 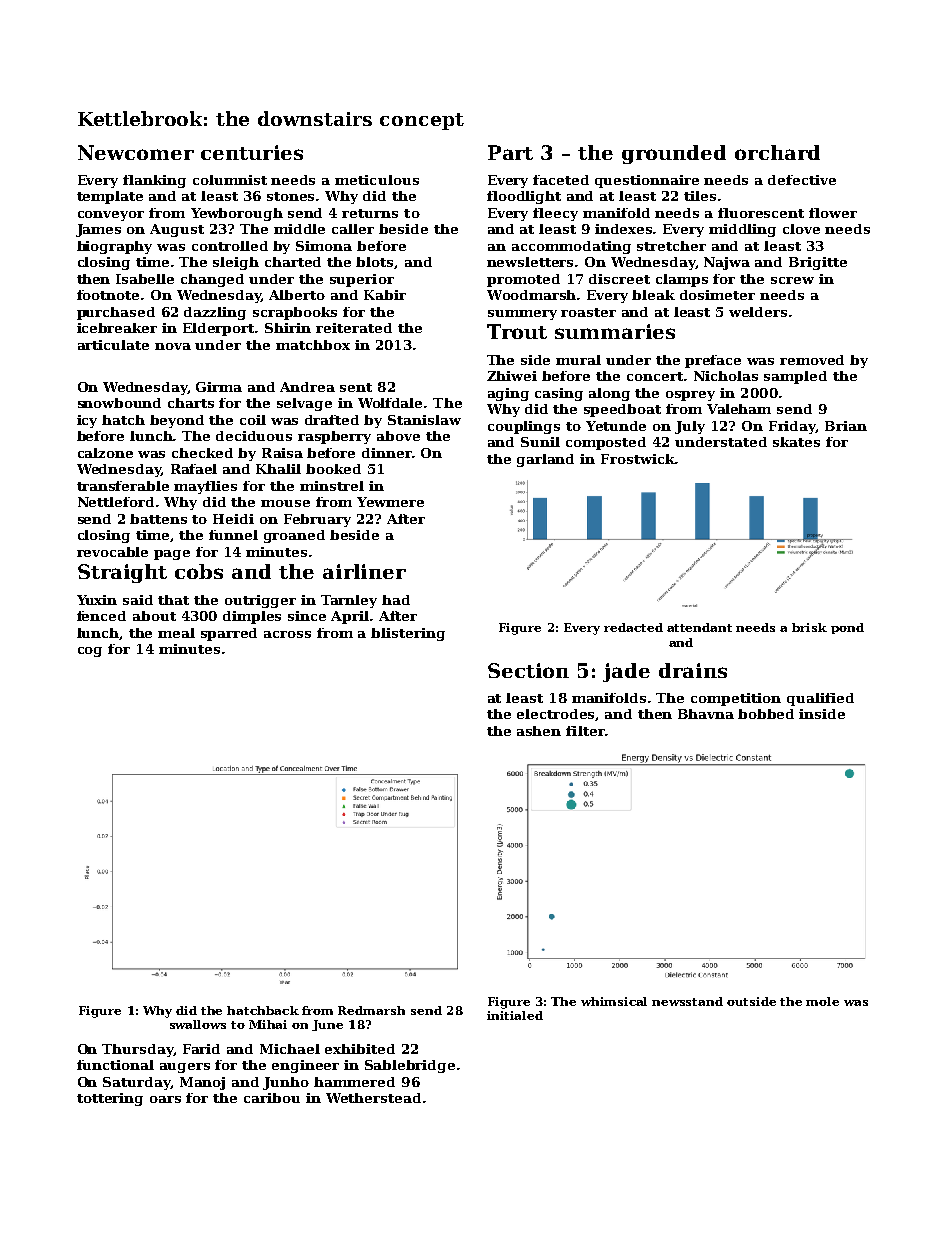 I want to click on brisk, so click(x=809, y=627).
